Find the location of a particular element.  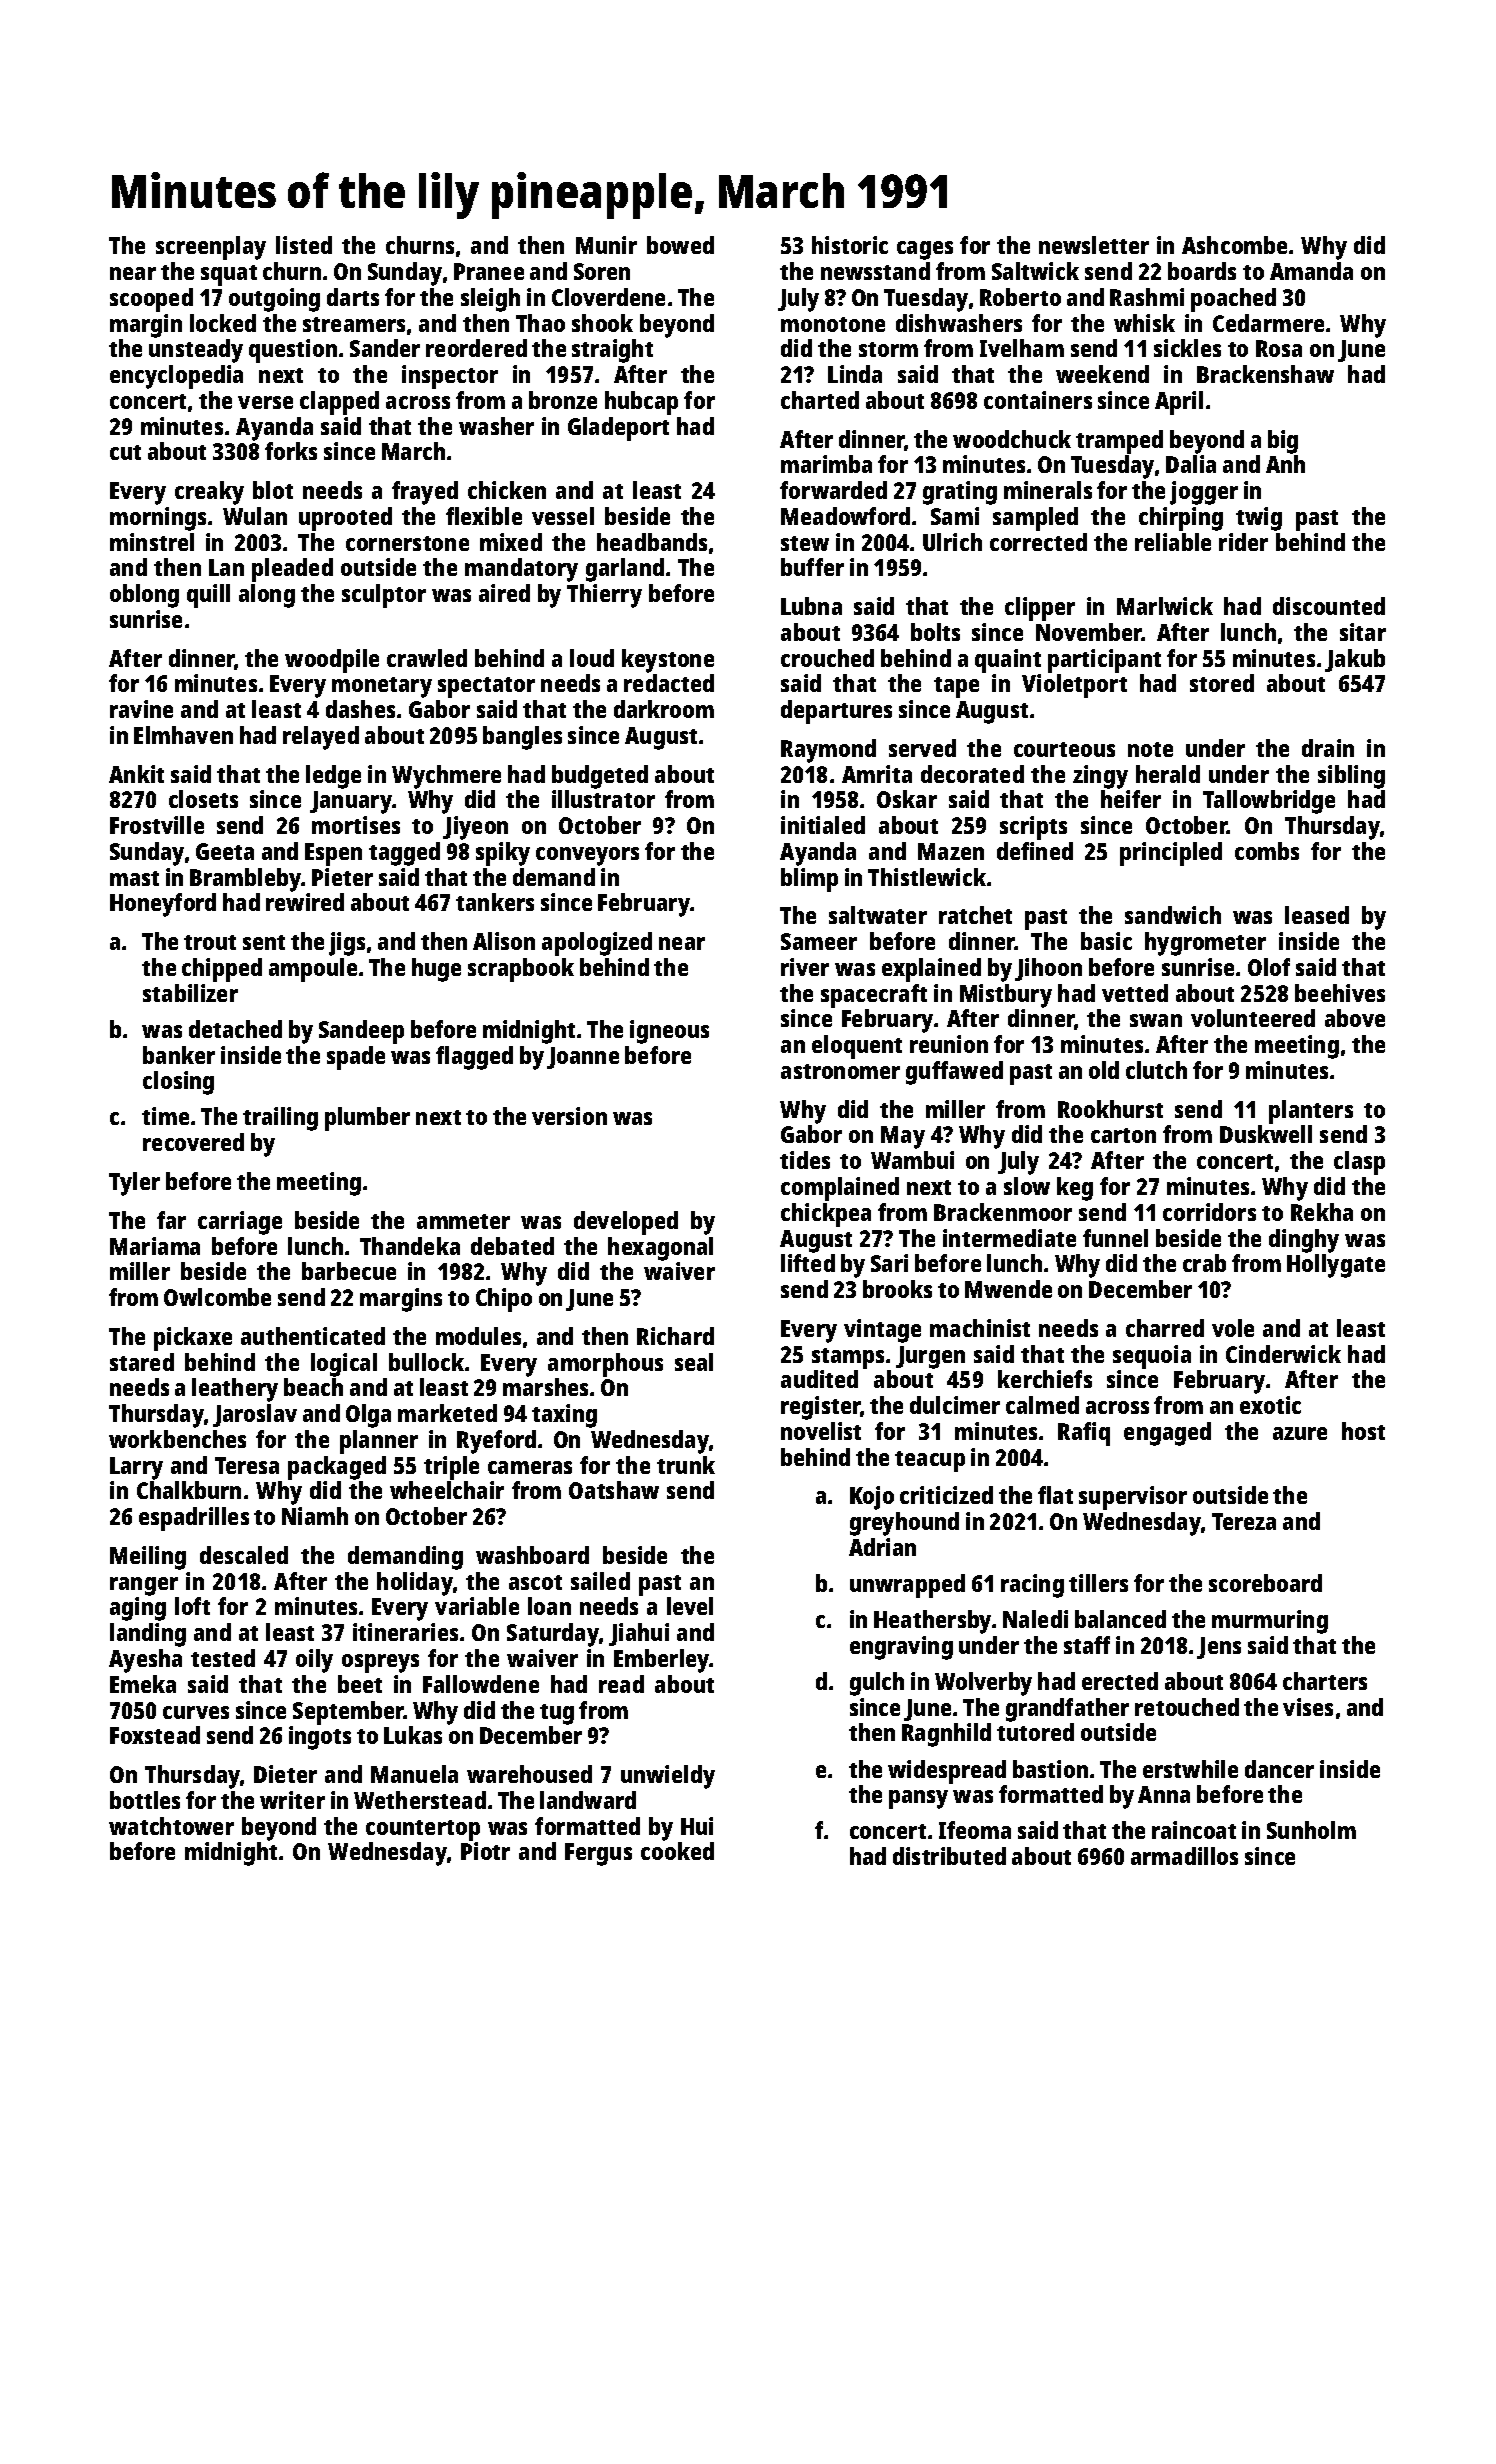

trailing is located at coordinates (280, 1119).
